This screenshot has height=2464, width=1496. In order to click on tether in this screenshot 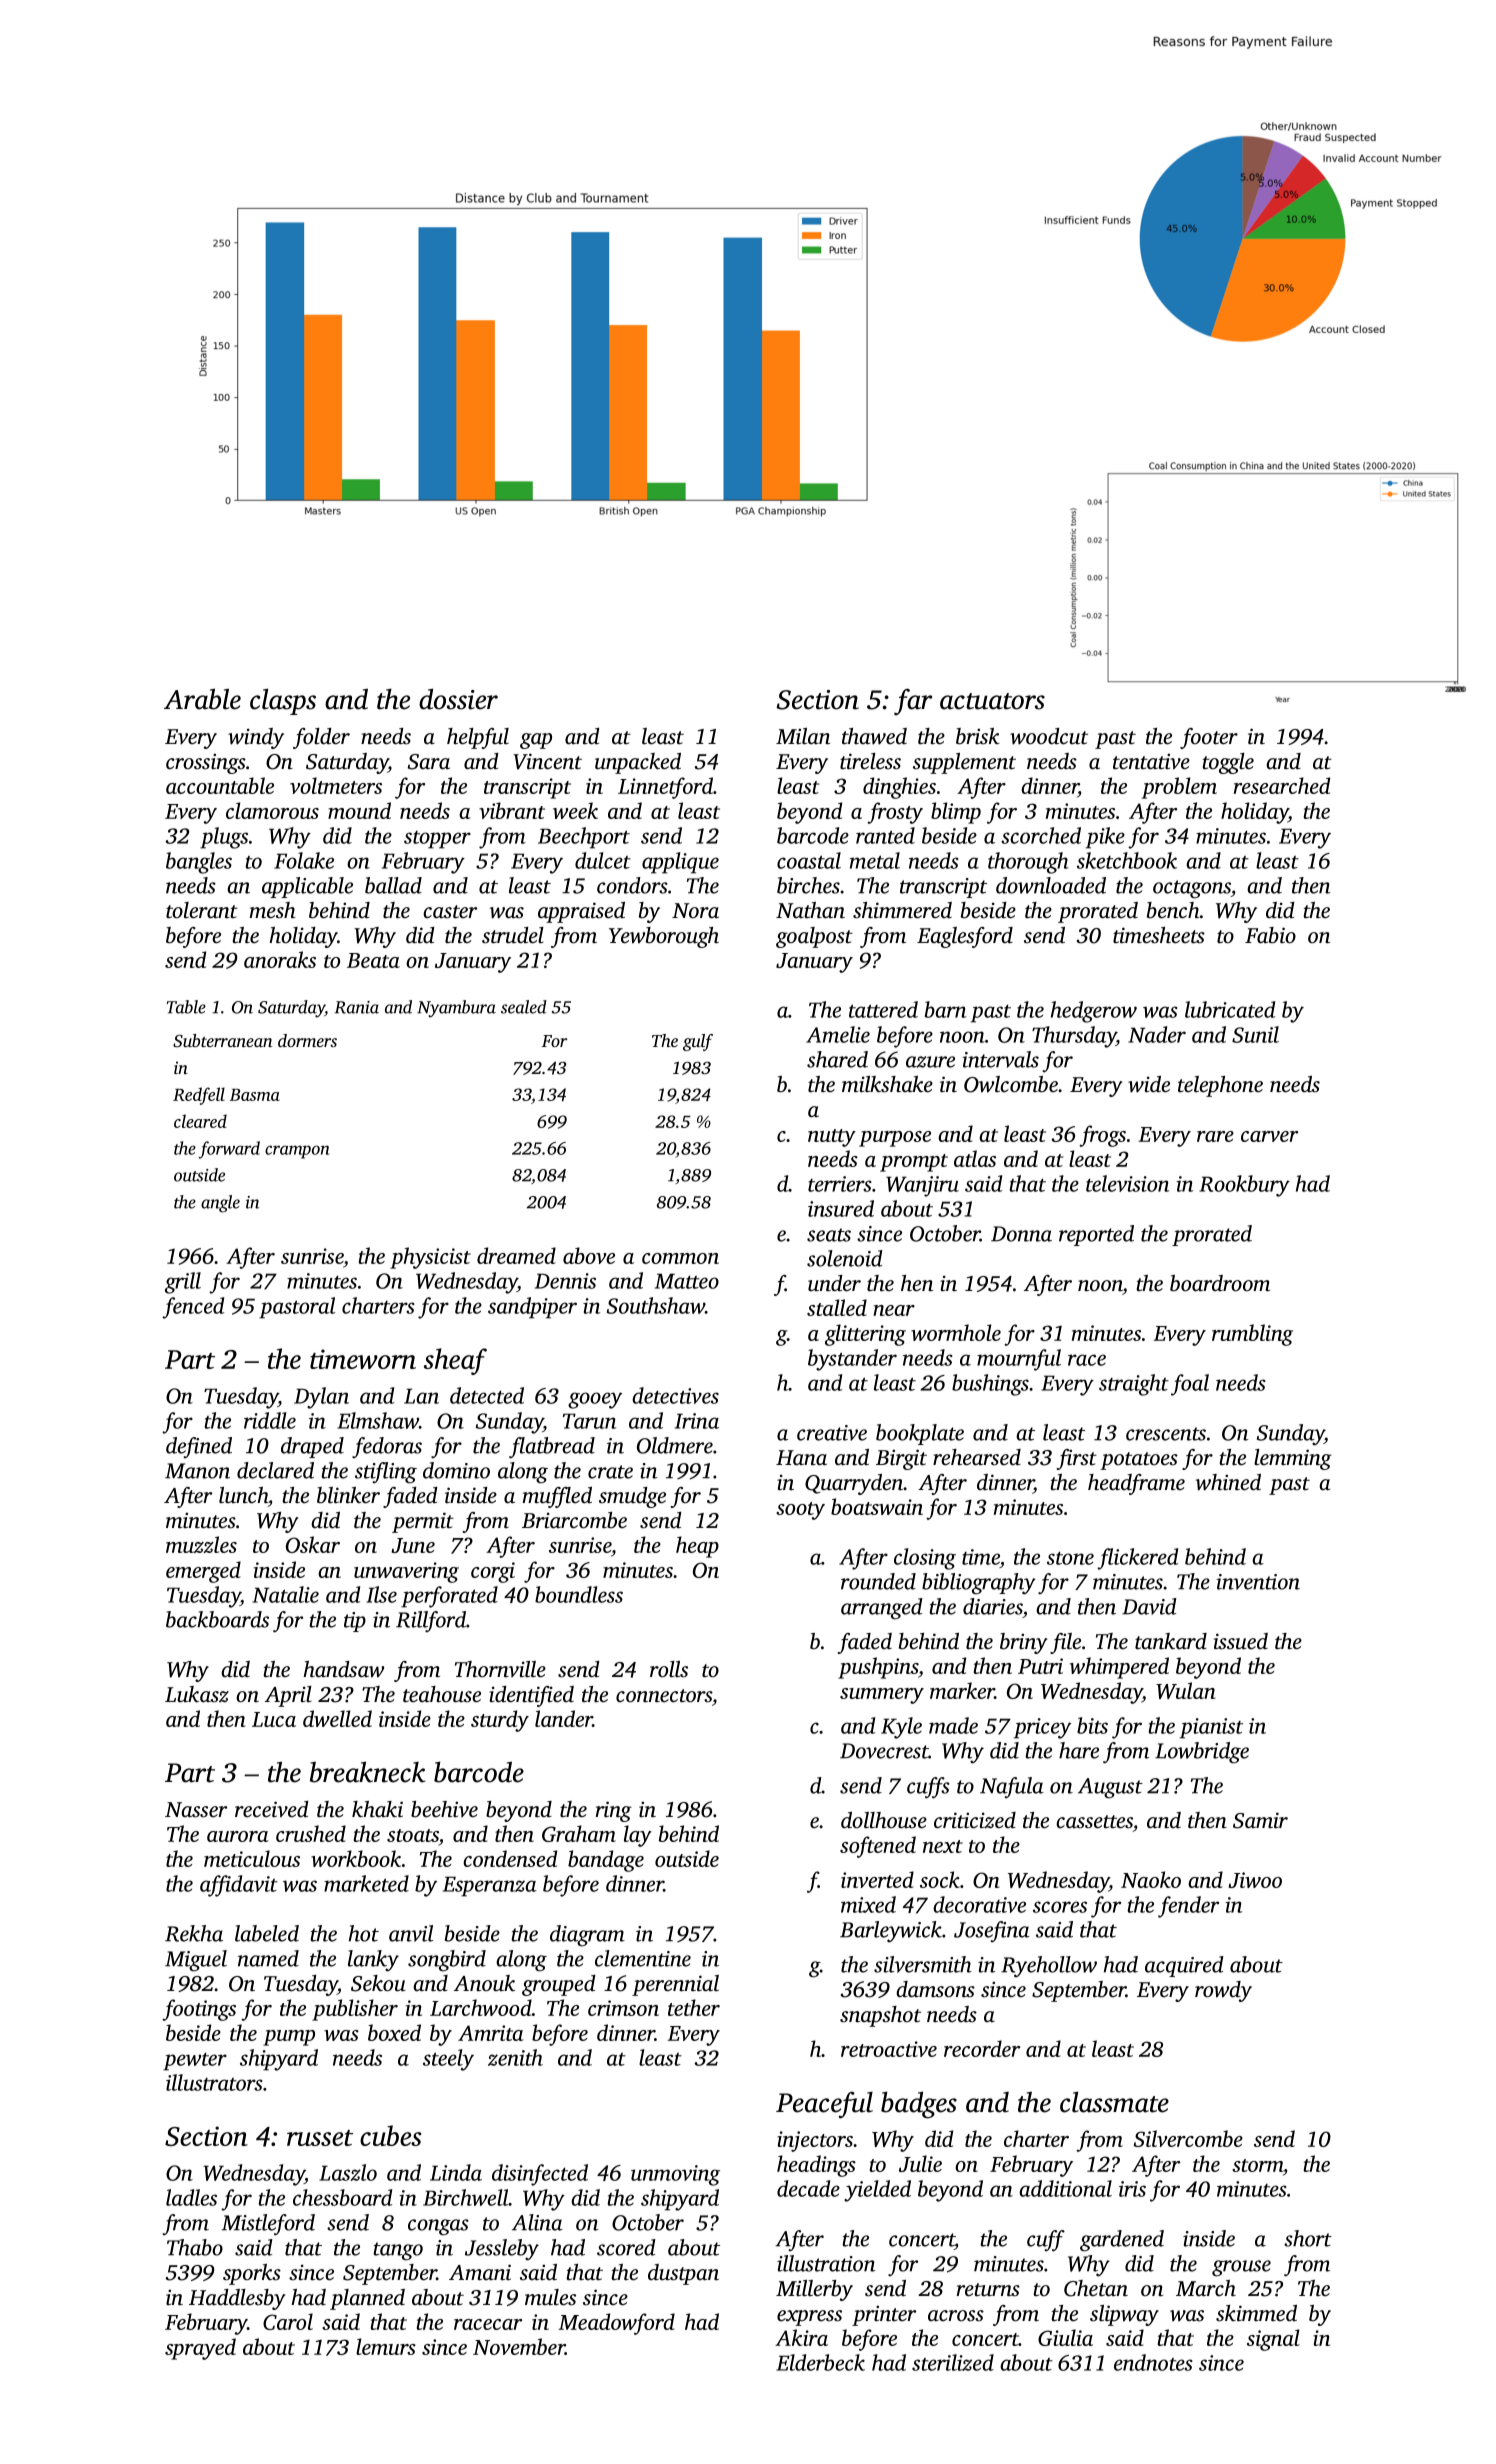, I will do `click(694, 2007)`.
